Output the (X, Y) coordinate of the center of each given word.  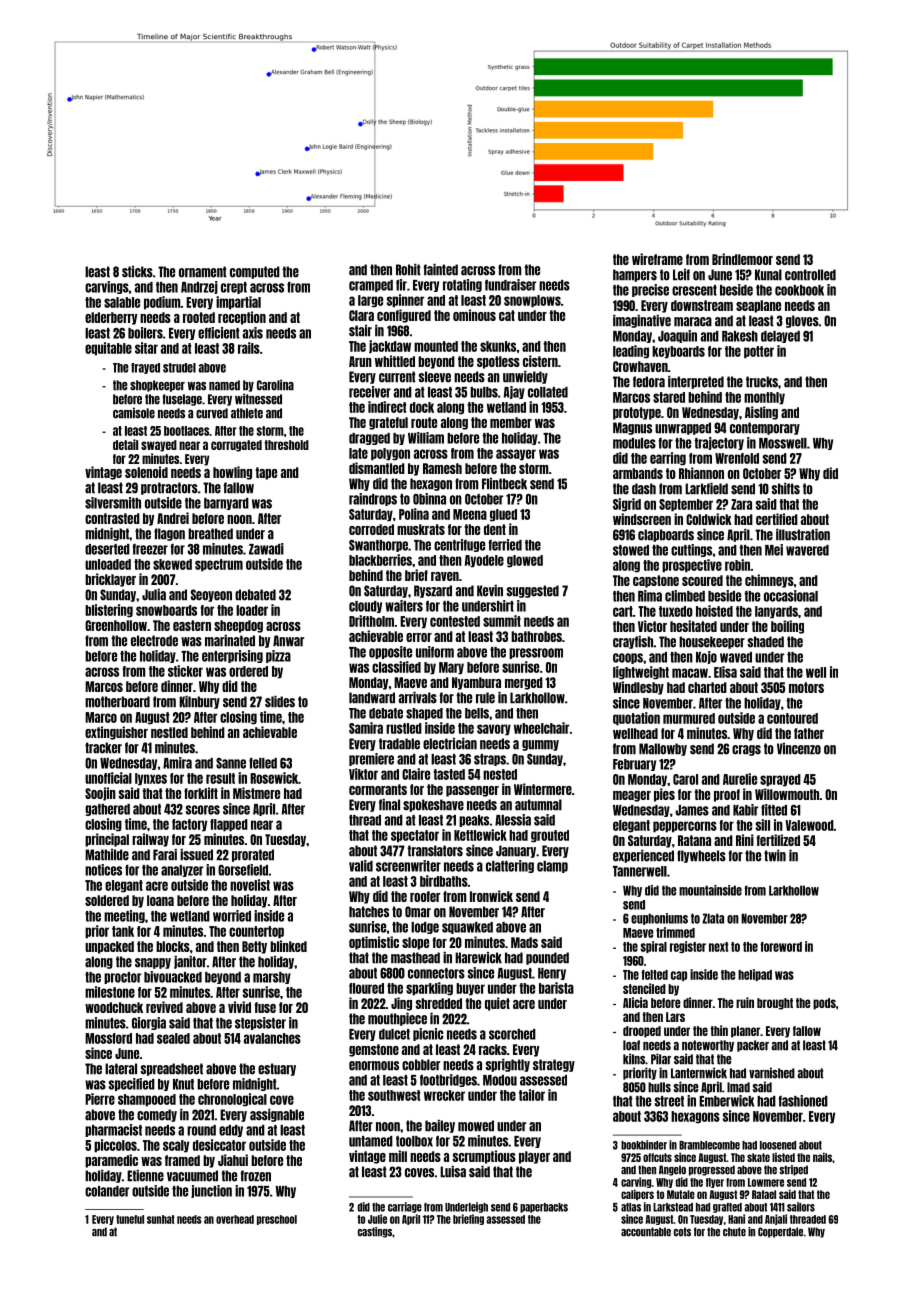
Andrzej (199, 287)
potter (759, 352)
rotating (462, 285)
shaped (424, 714)
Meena (470, 514)
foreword (781, 947)
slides (280, 702)
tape (266, 473)
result (220, 778)
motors (806, 687)
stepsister (260, 1023)
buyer (470, 989)
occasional (791, 596)
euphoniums (659, 919)
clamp (552, 867)
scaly (176, 1146)
